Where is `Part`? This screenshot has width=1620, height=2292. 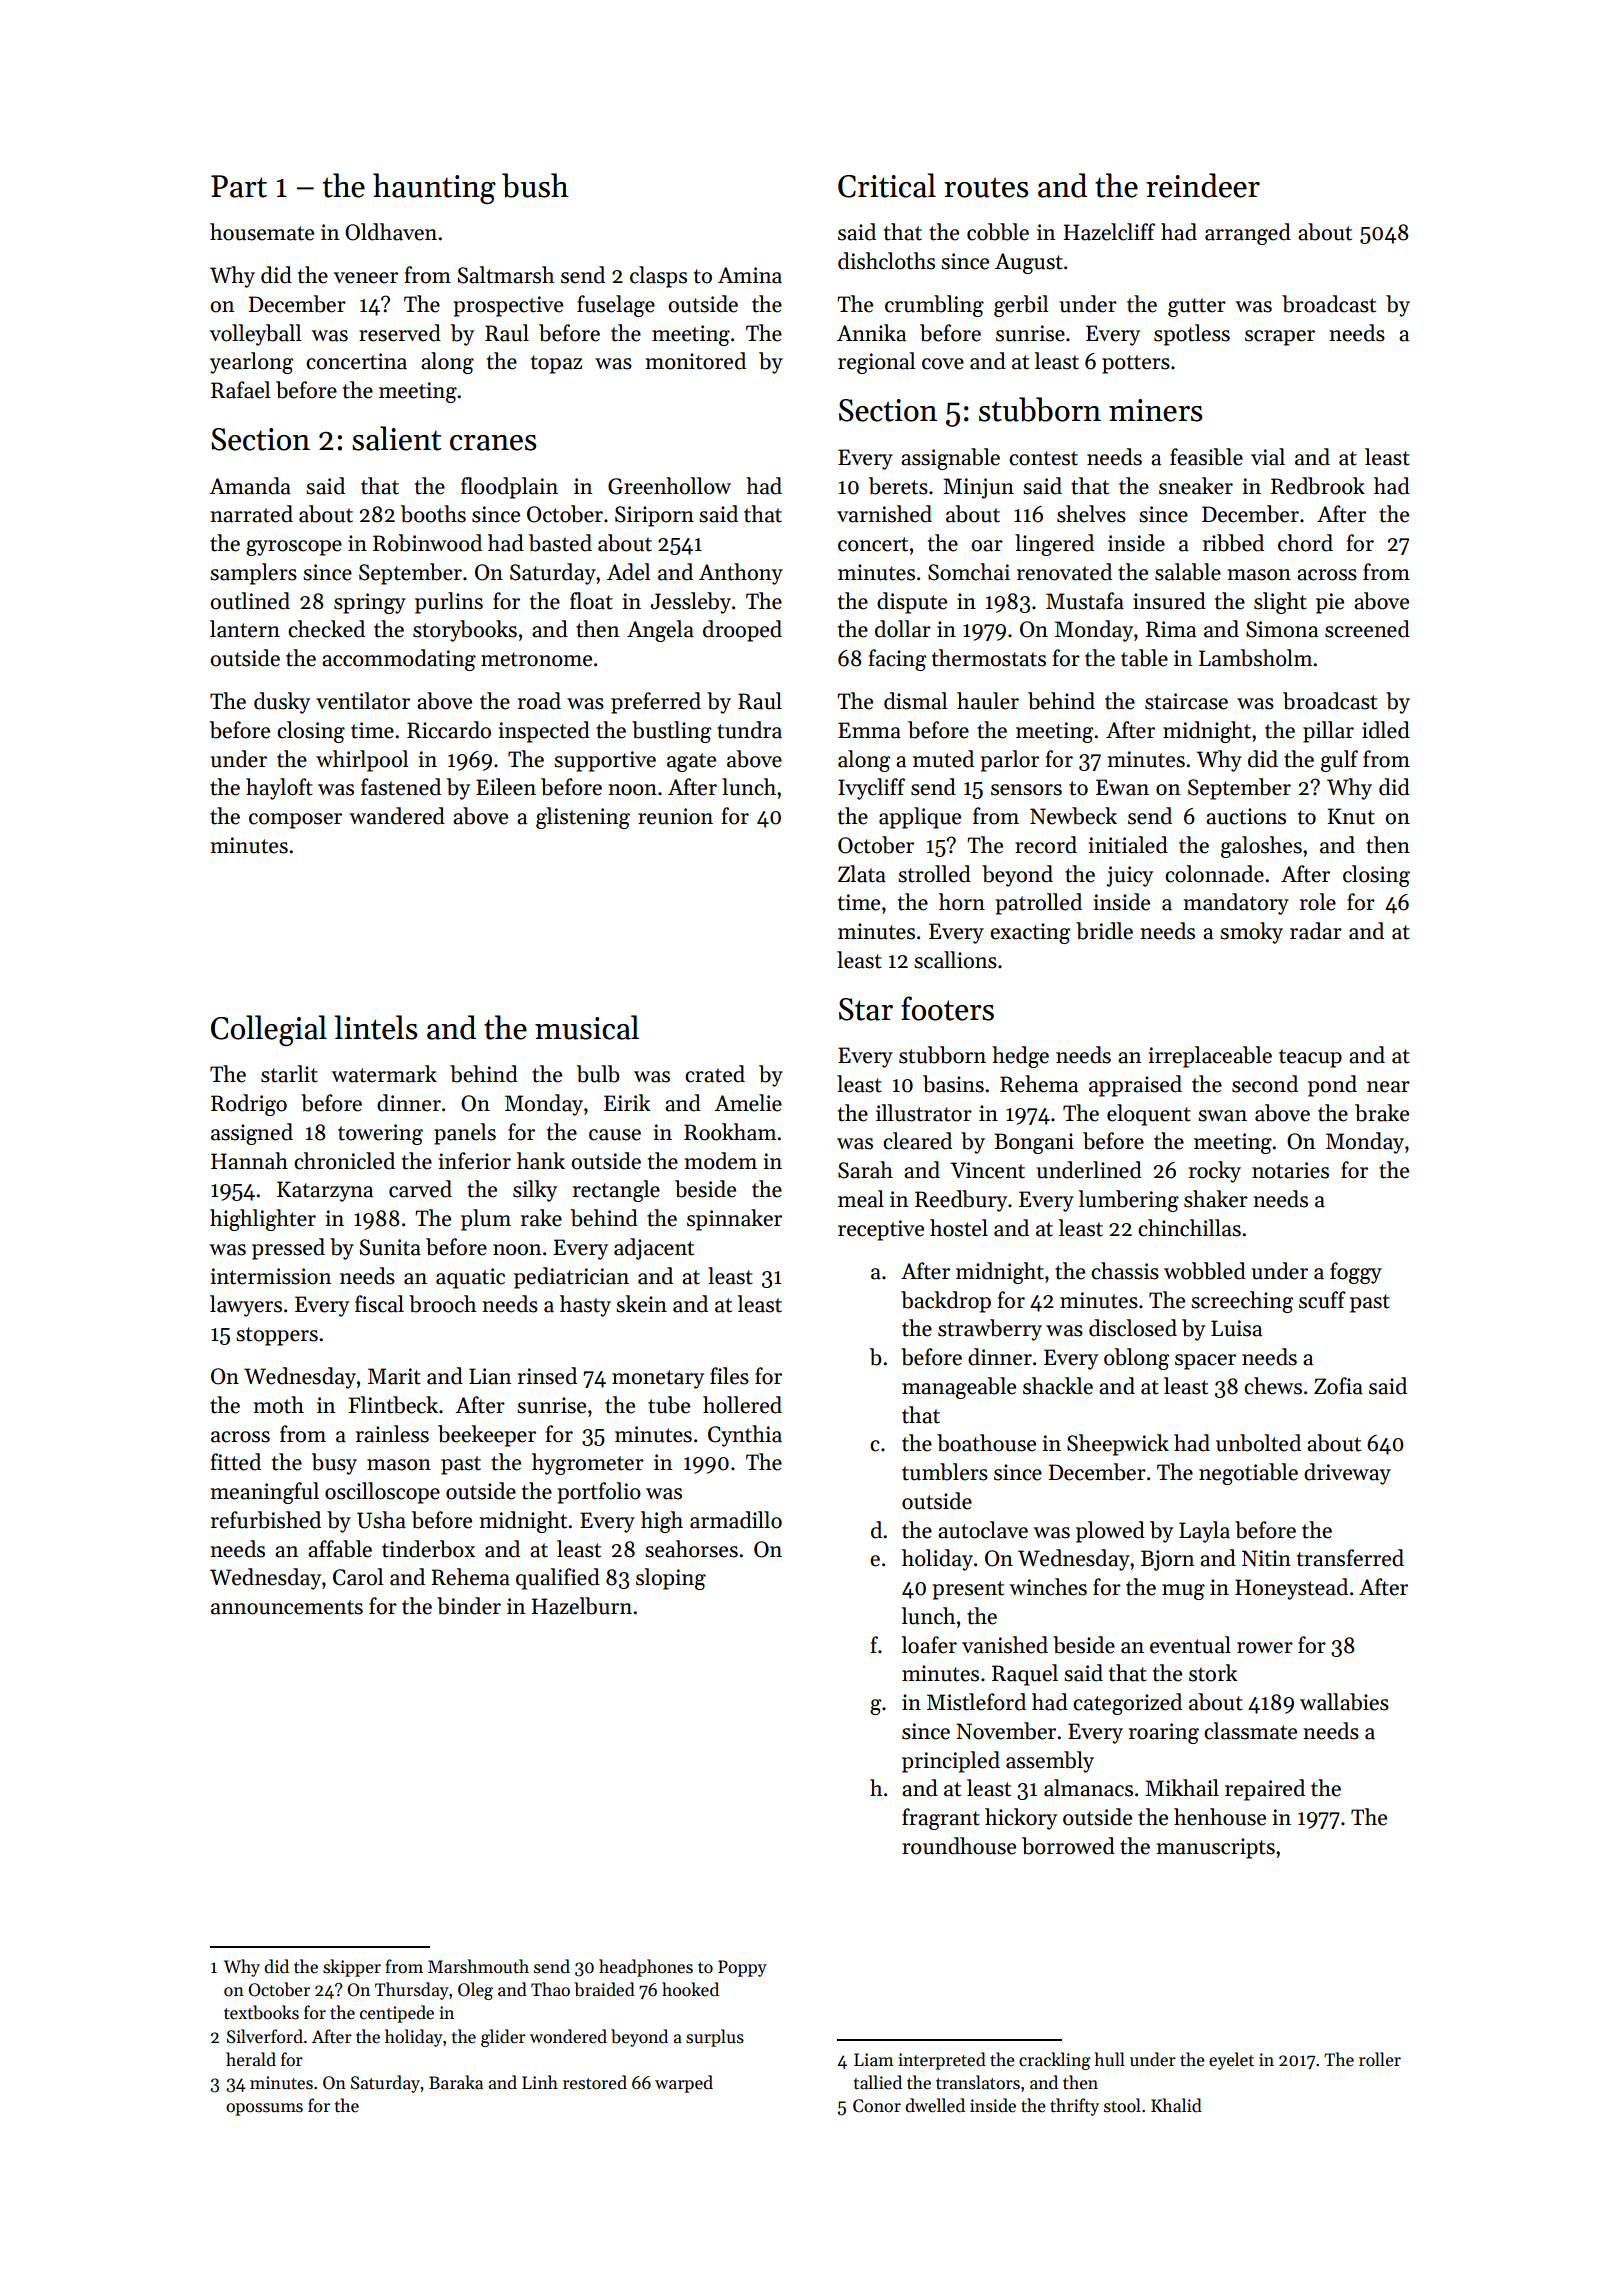
Part is located at coordinates (239, 186).
